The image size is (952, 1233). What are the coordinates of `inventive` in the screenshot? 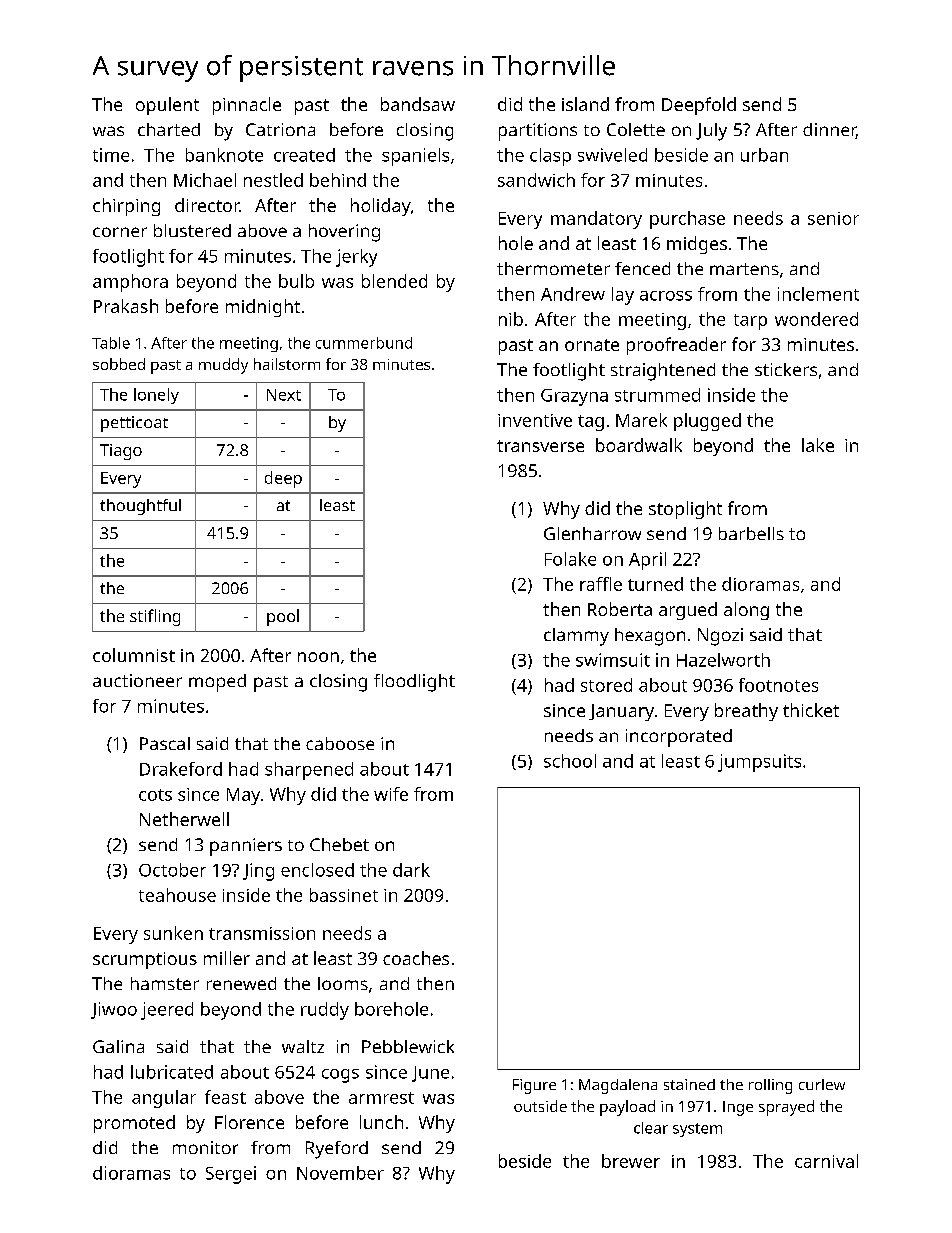 It's located at (535, 420).
